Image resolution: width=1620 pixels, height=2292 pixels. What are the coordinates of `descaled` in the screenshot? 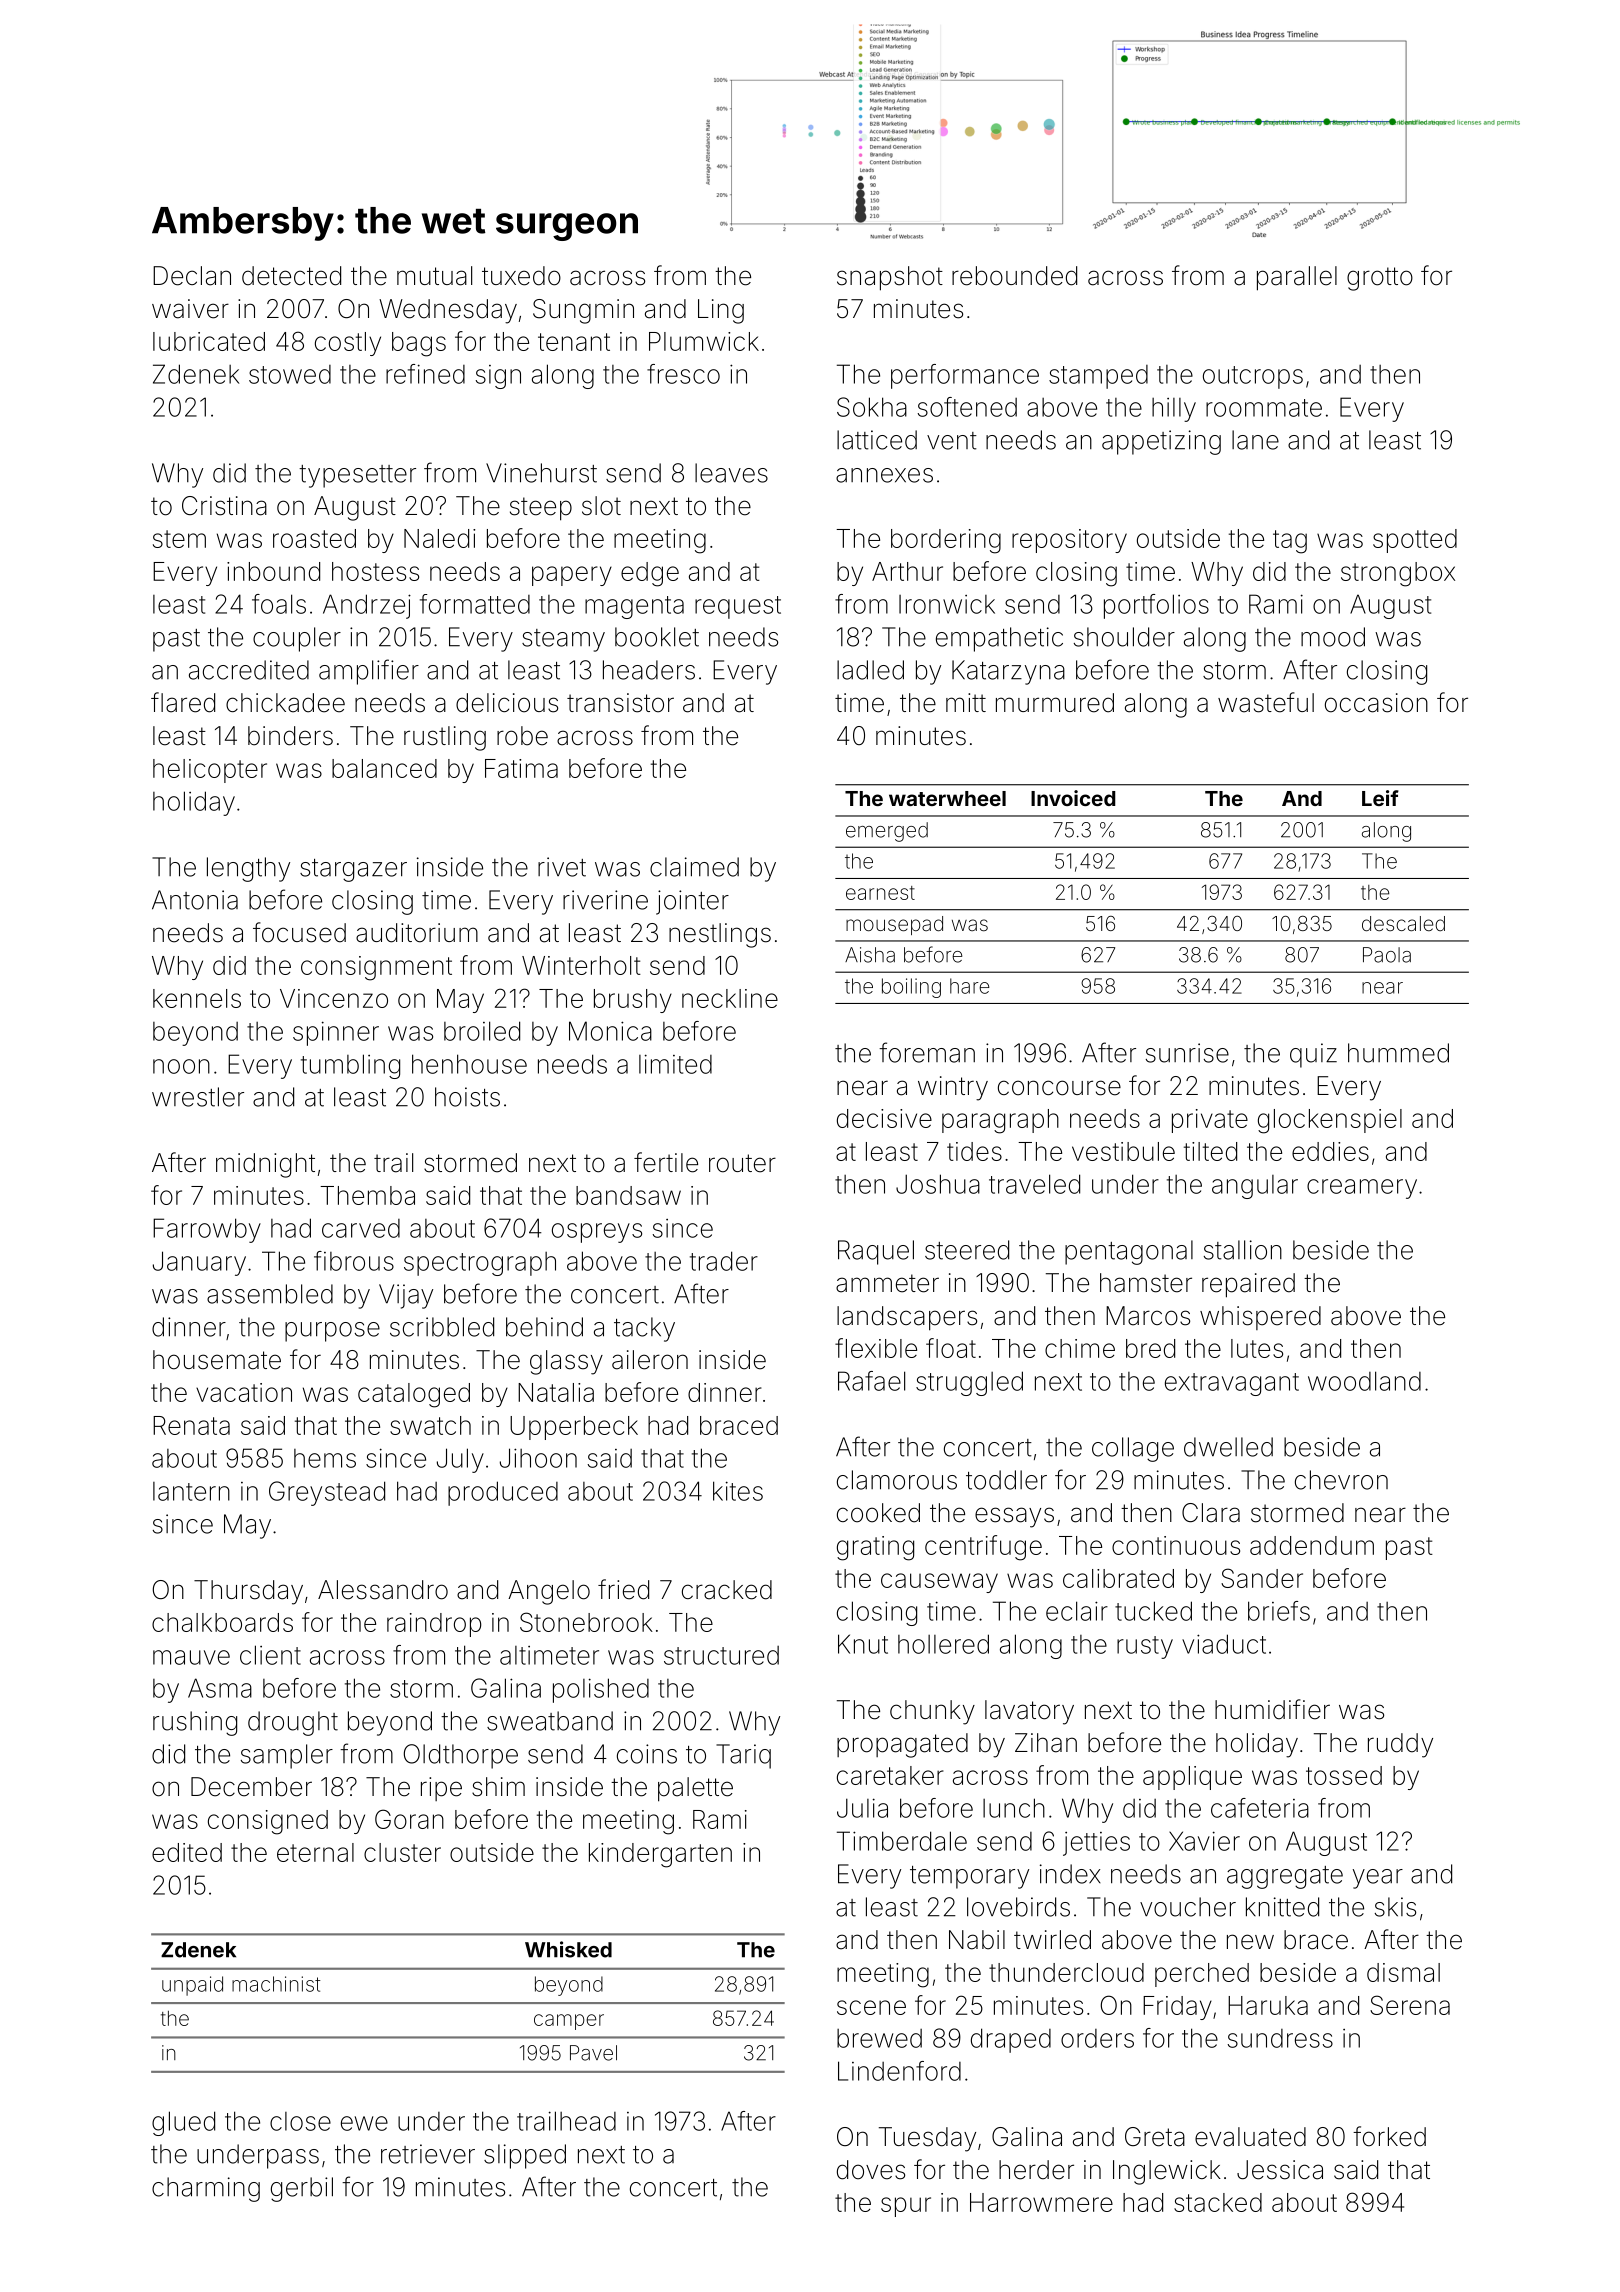 It's located at (1403, 923).
